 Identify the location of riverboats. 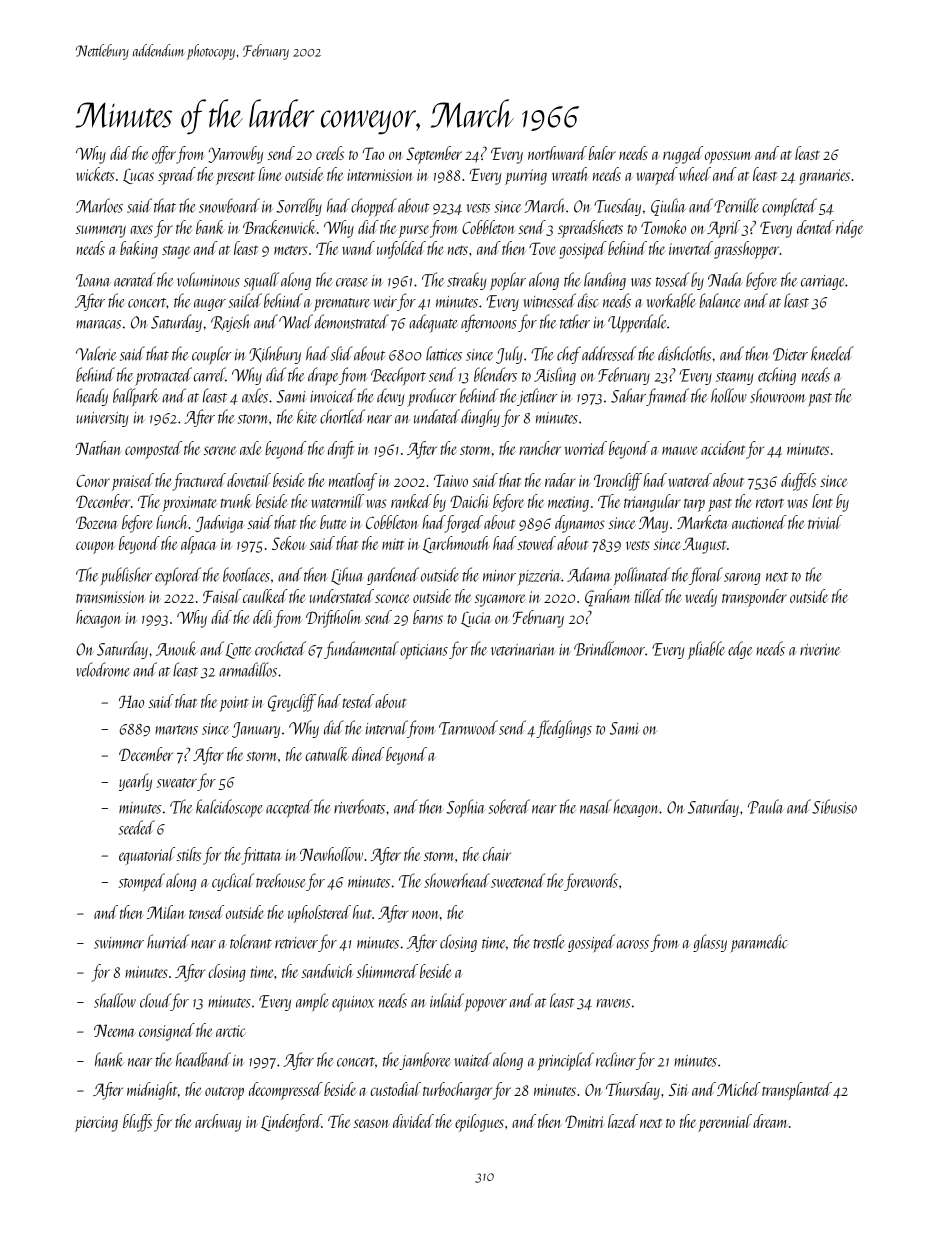
(359, 806).
